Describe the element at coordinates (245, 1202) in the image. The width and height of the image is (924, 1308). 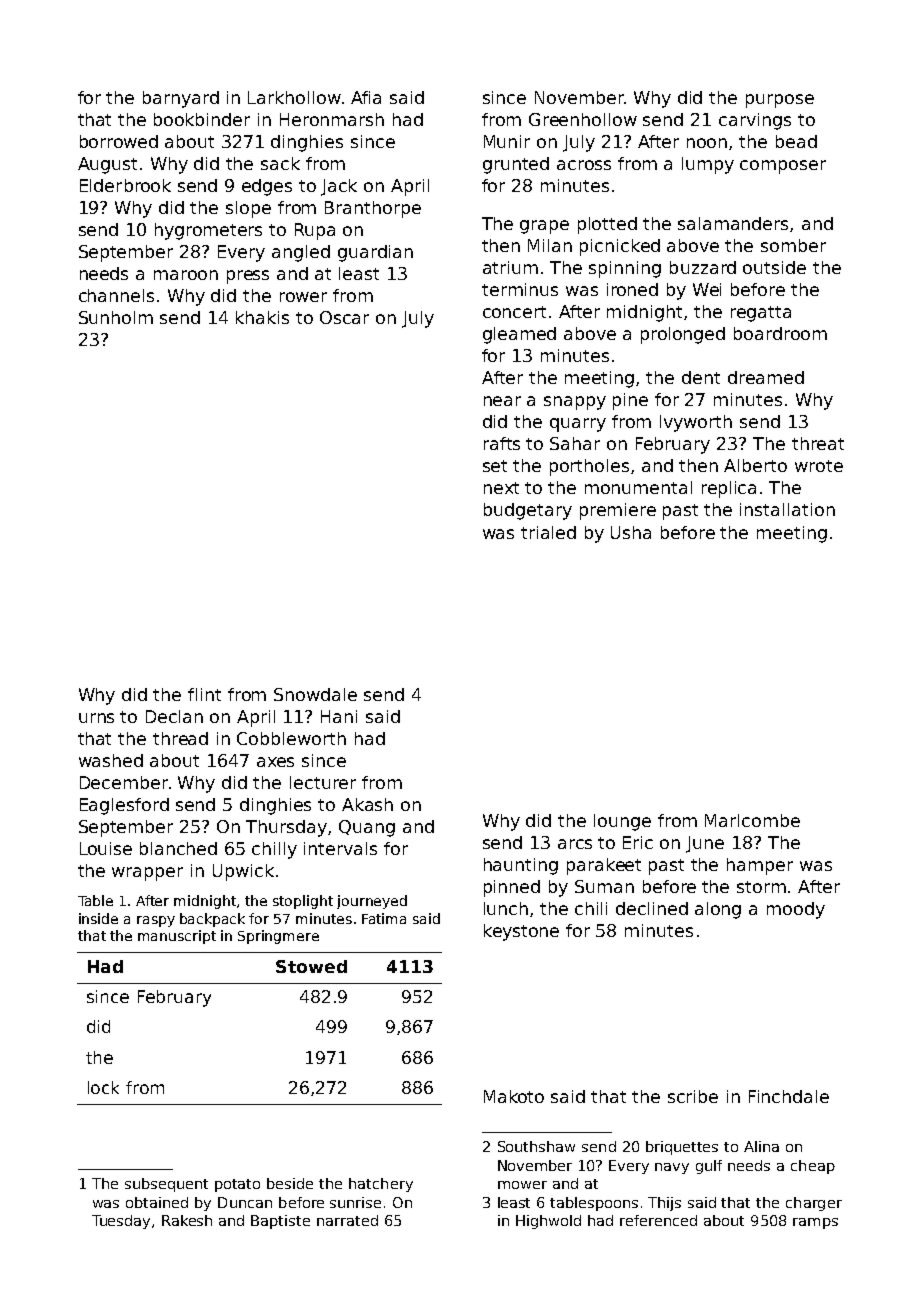
I see `Duncan` at that location.
